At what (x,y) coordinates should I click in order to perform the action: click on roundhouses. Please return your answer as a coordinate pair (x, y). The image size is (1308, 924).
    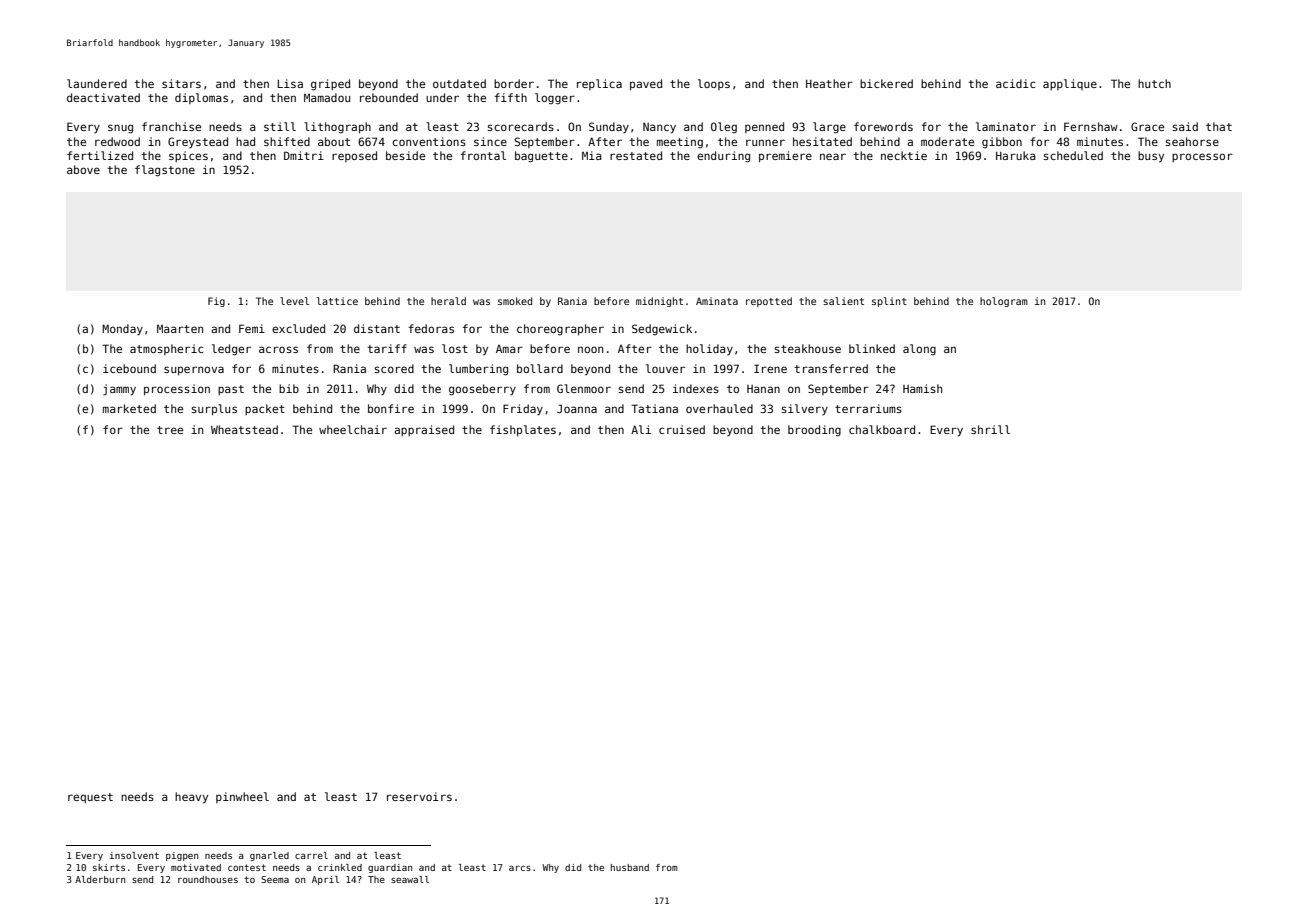
    Looking at the image, I should click on (208, 879).
